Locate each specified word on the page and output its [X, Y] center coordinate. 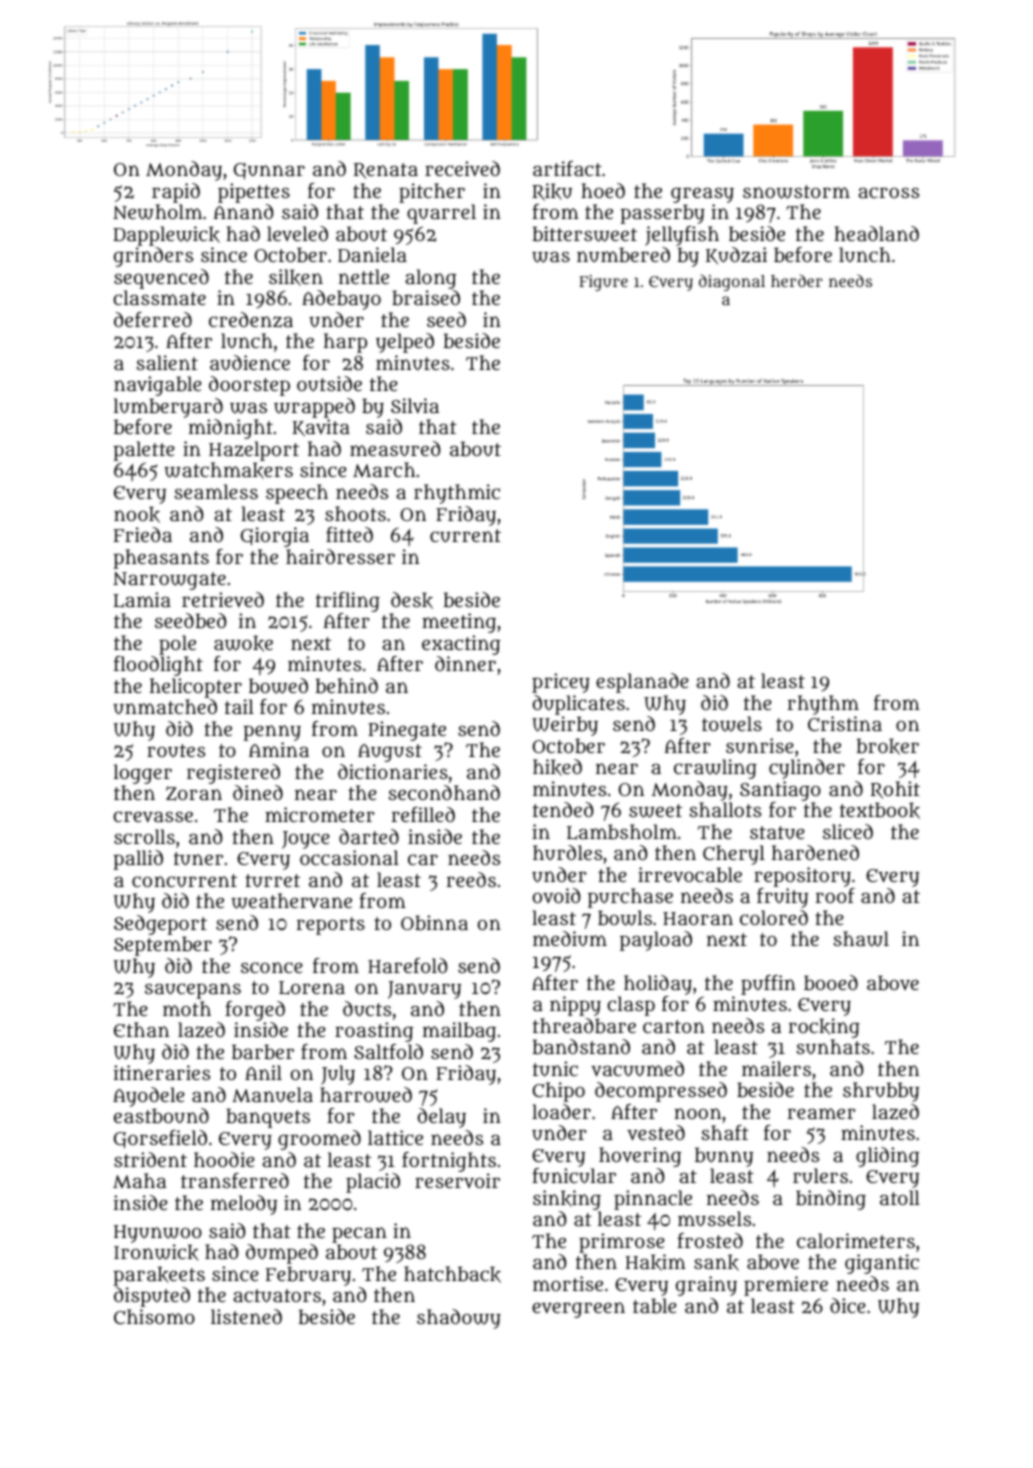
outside [329, 383]
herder [796, 280]
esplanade [642, 683]
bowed [278, 686]
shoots [355, 513]
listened [246, 1316]
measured [395, 449]
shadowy [459, 1319]
